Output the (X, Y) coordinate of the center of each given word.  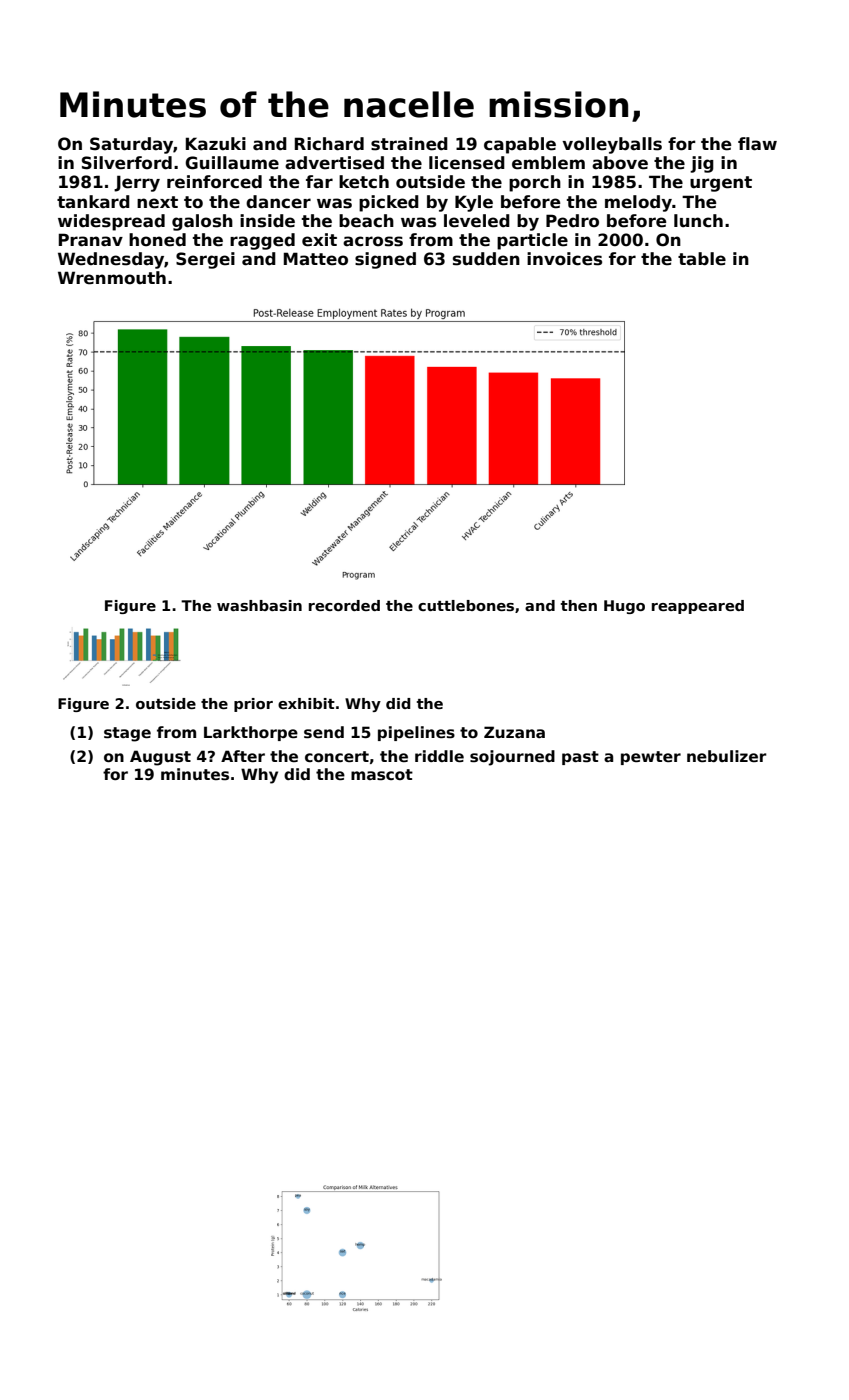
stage (127, 734)
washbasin (259, 605)
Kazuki (216, 144)
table (702, 259)
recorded (344, 605)
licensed (467, 163)
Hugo (624, 607)
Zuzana (514, 732)
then (579, 605)
